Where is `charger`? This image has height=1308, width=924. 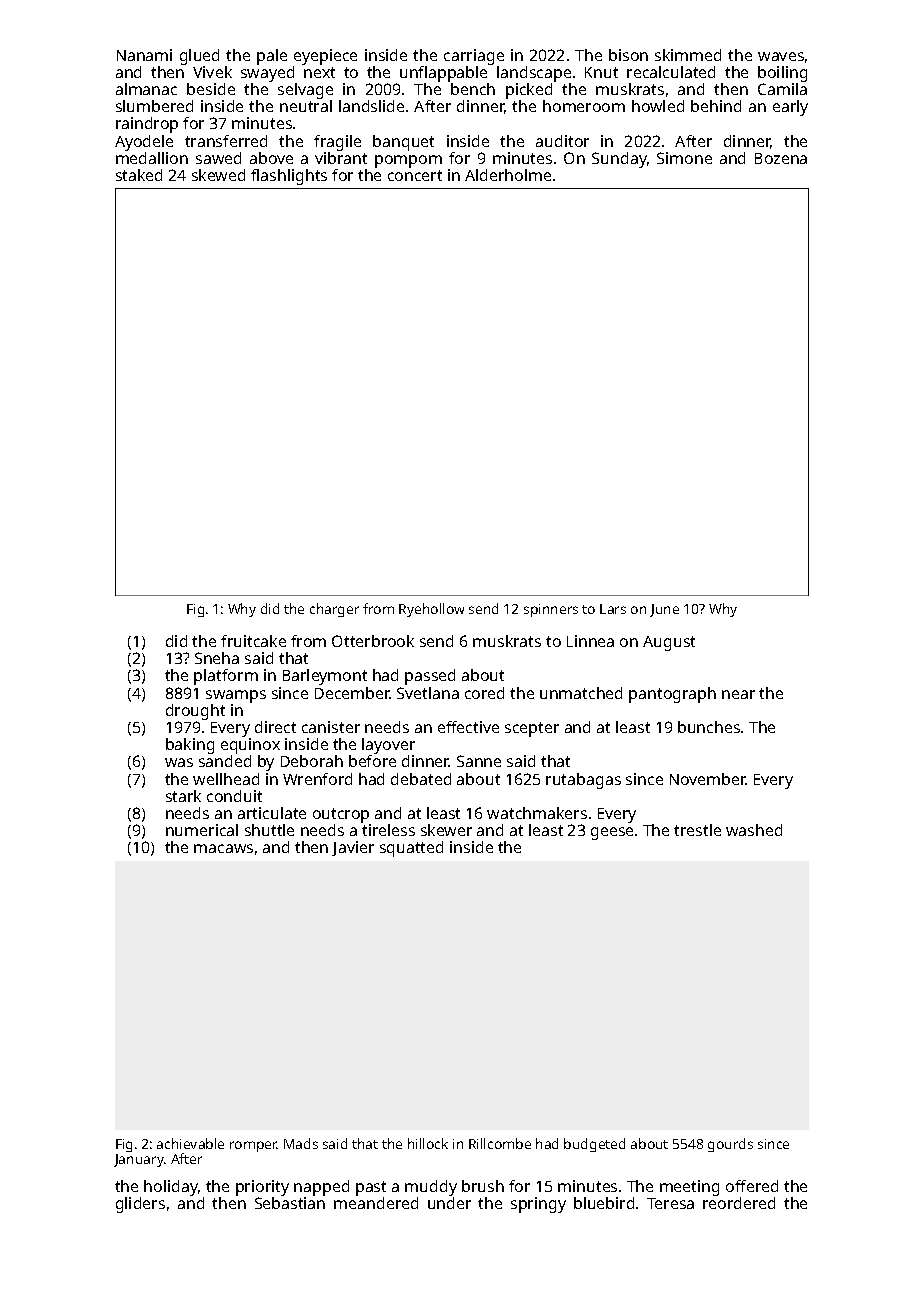 charger is located at coordinates (334, 610).
